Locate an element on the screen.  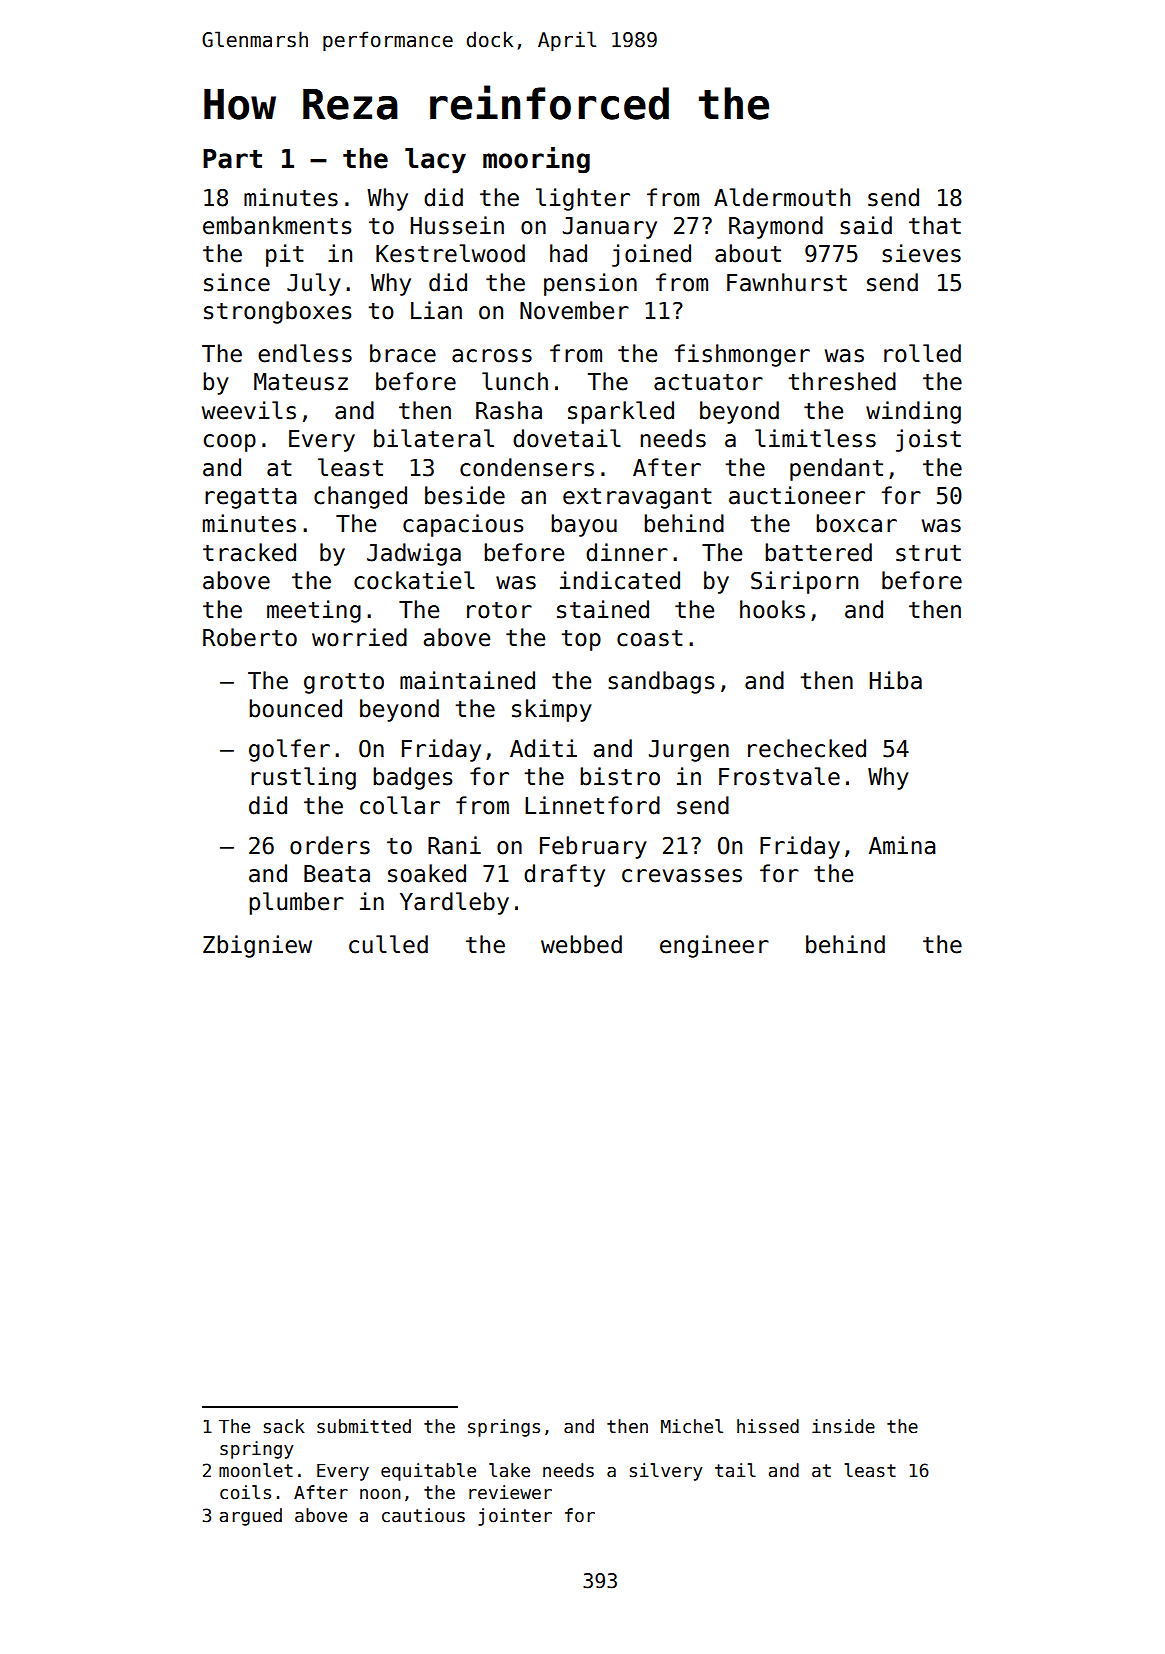
sack is located at coordinates (284, 1426).
